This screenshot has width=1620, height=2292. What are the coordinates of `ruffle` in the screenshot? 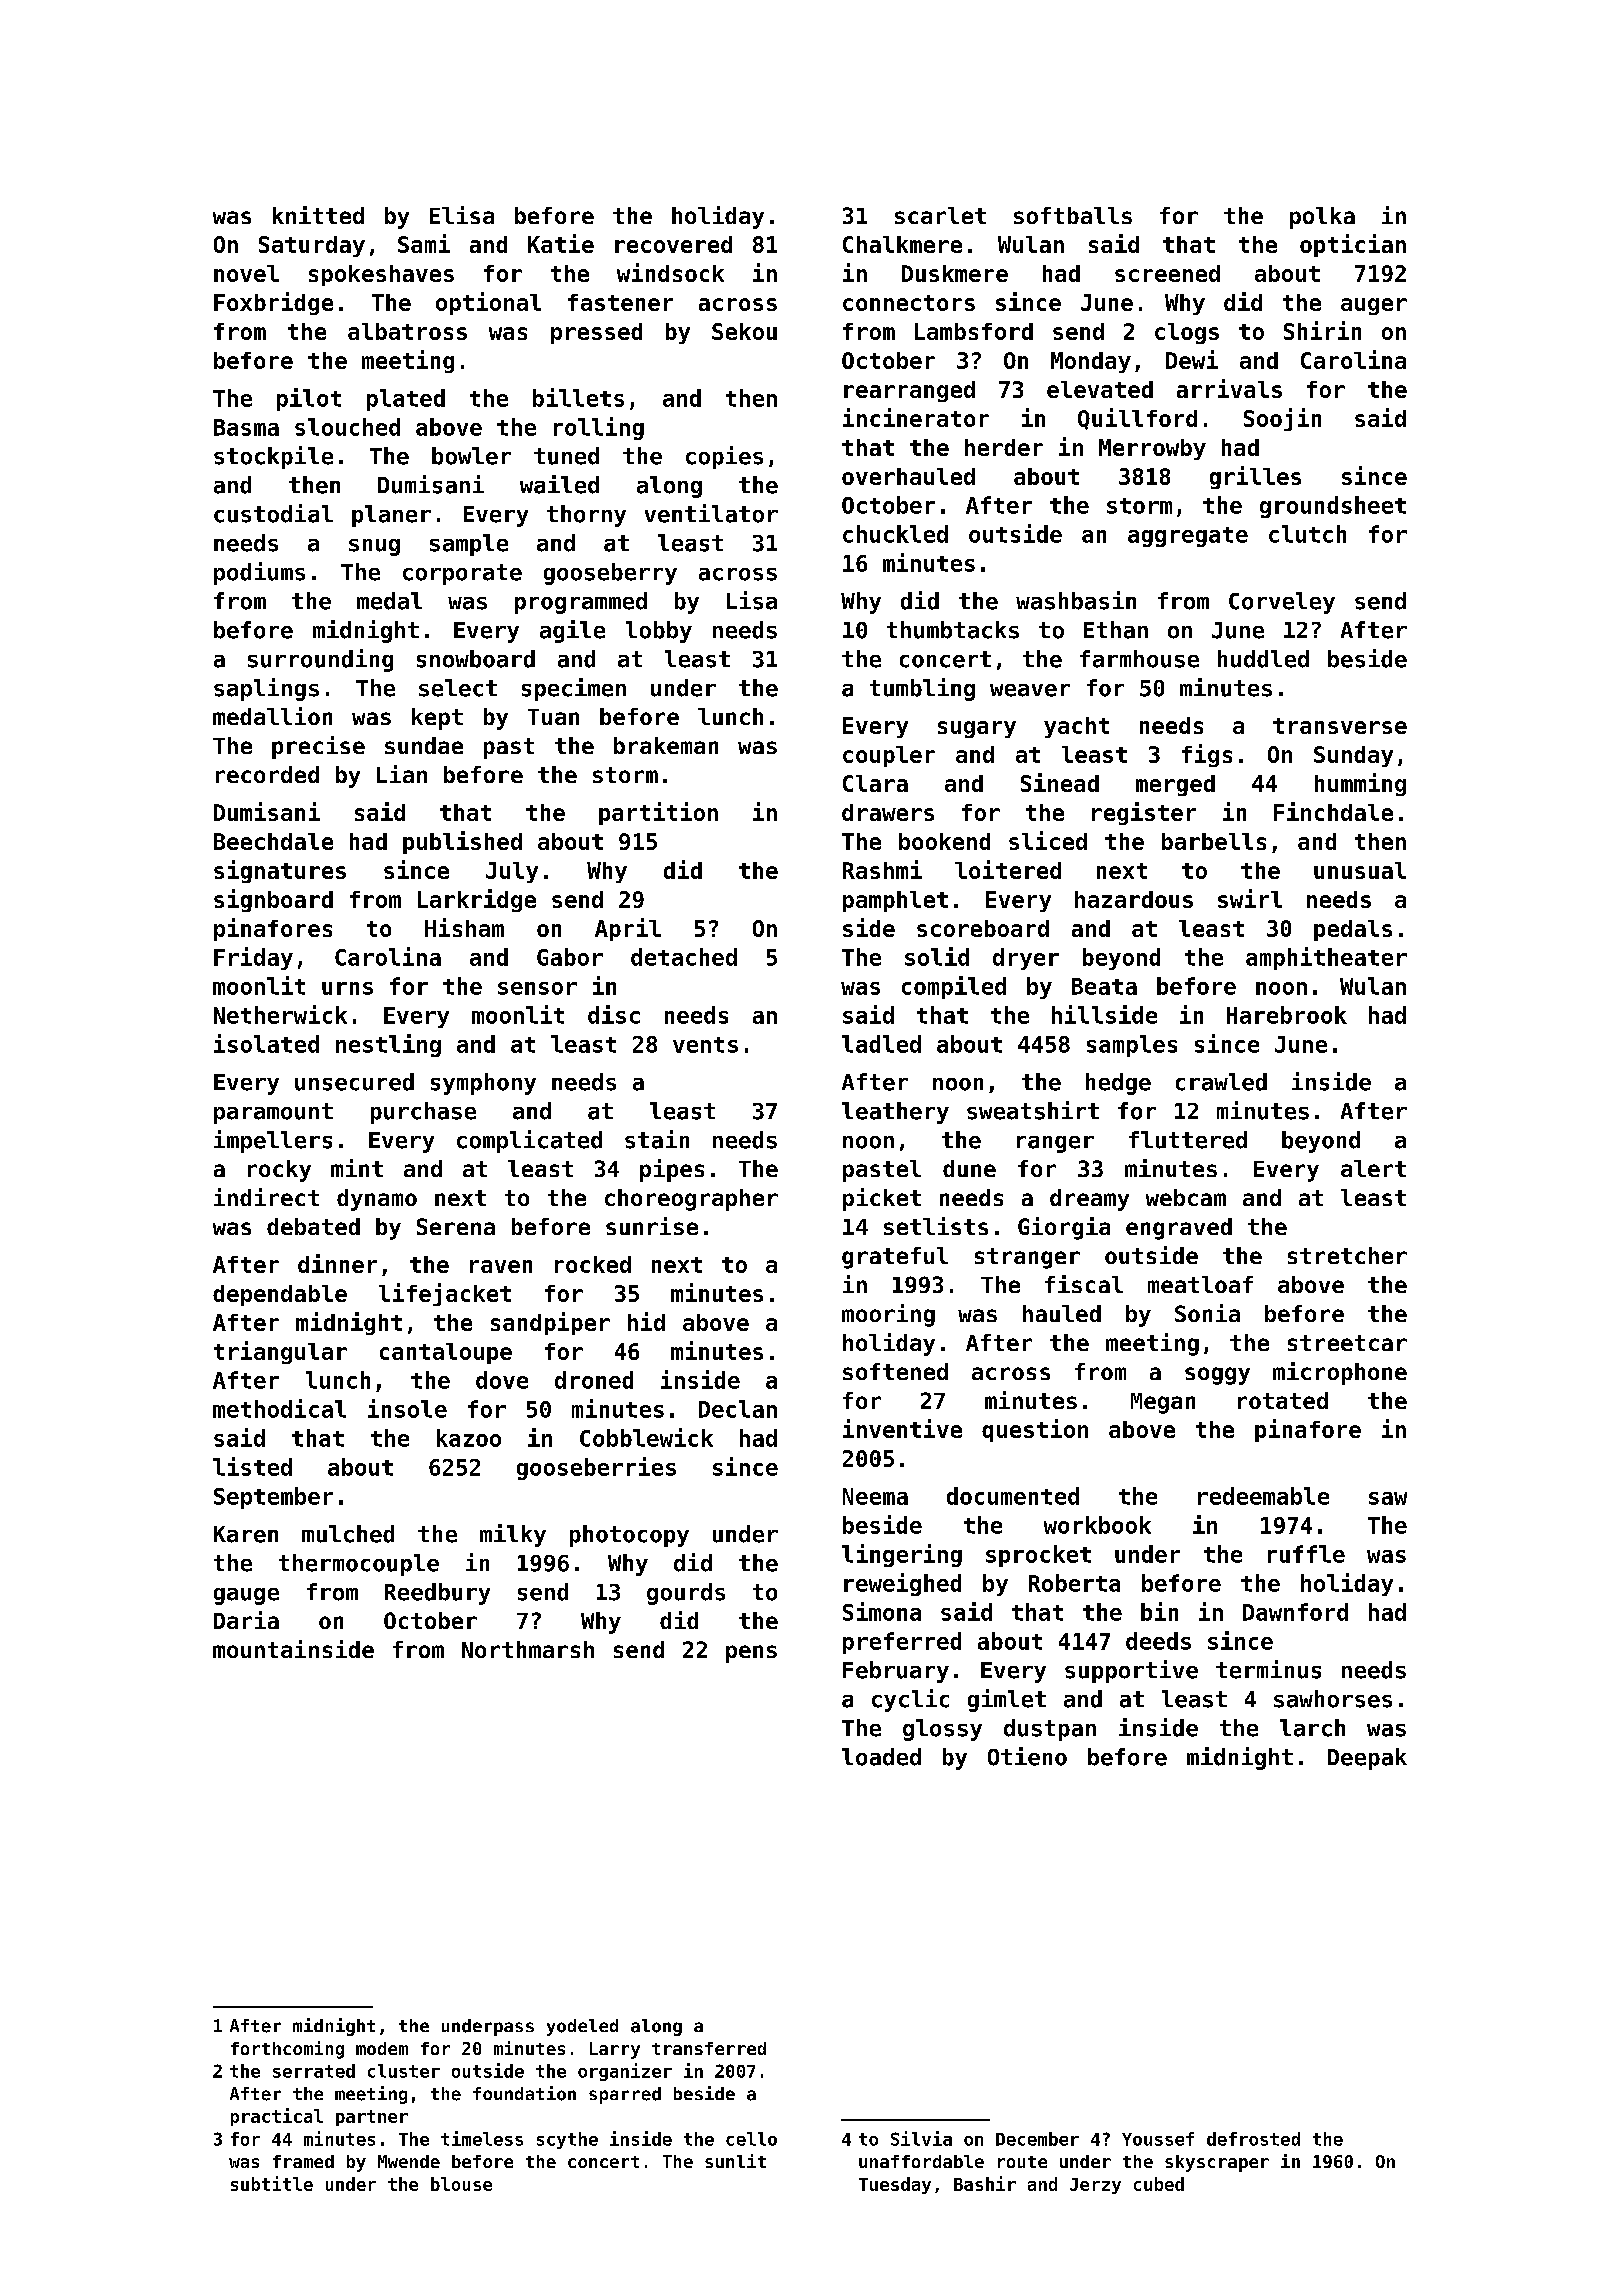 It's located at (1306, 1554).
